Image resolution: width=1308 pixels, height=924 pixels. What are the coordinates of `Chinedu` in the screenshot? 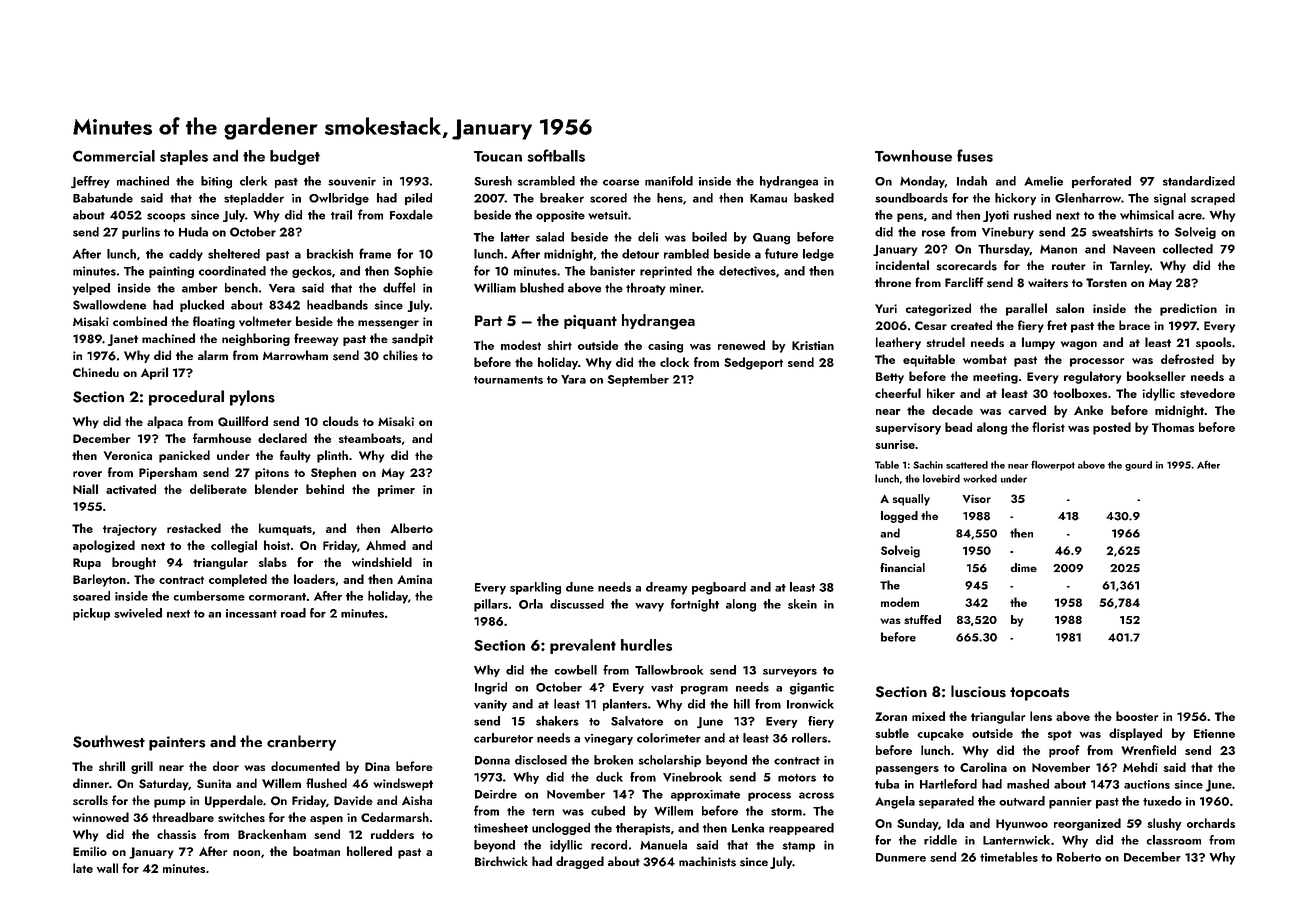 It's located at (96, 372).
